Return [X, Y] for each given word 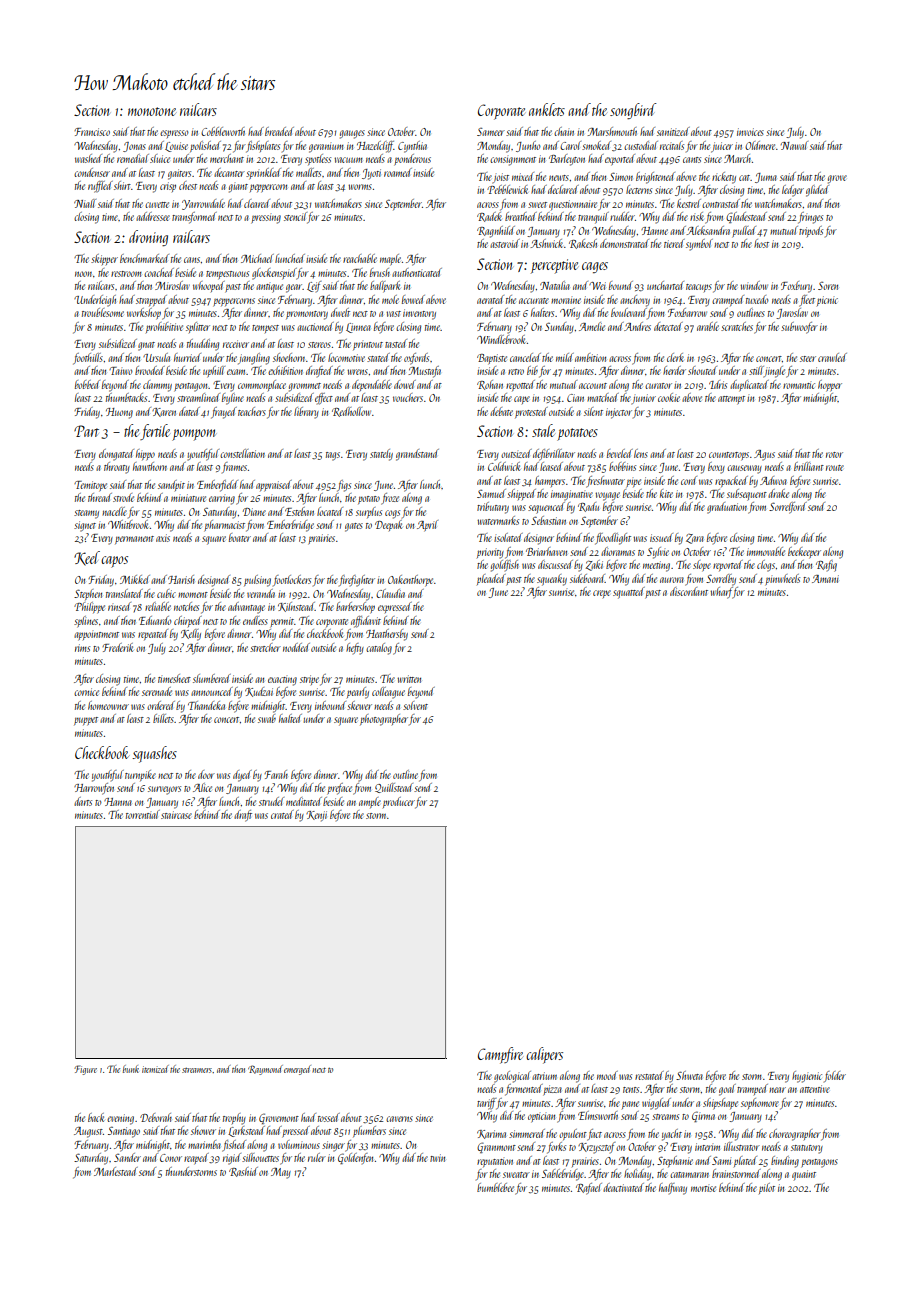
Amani [825, 579]
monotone [152, 111]
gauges [352, 134]
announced [212, 691]
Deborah [156, 1117]
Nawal [794, 145]
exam [237, 372]
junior [644, 399]
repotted [520, 385]
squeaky [552, 580]
